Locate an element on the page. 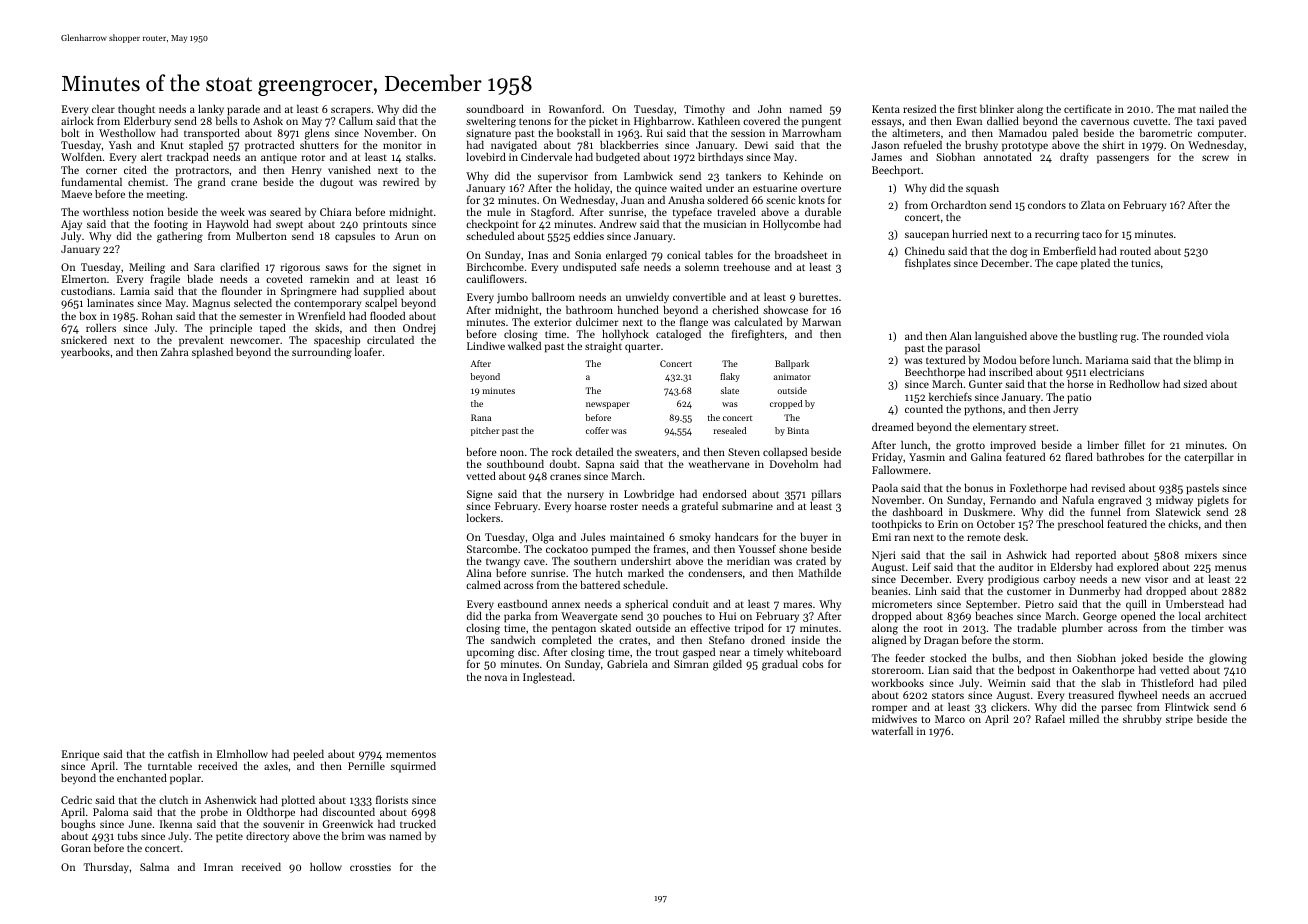  lockers is located at coordinates (483, 518).
